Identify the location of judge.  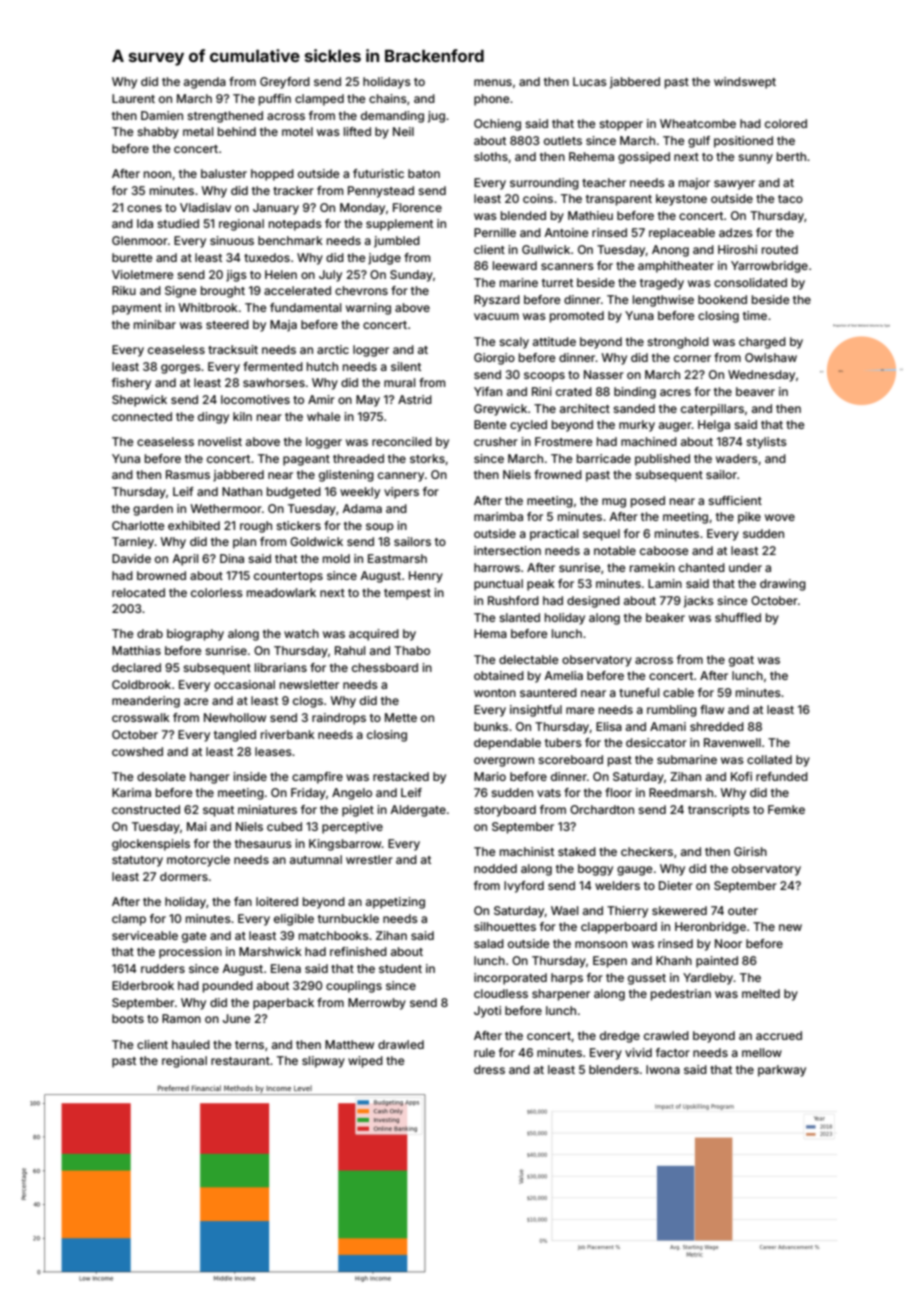
(384, 259).
